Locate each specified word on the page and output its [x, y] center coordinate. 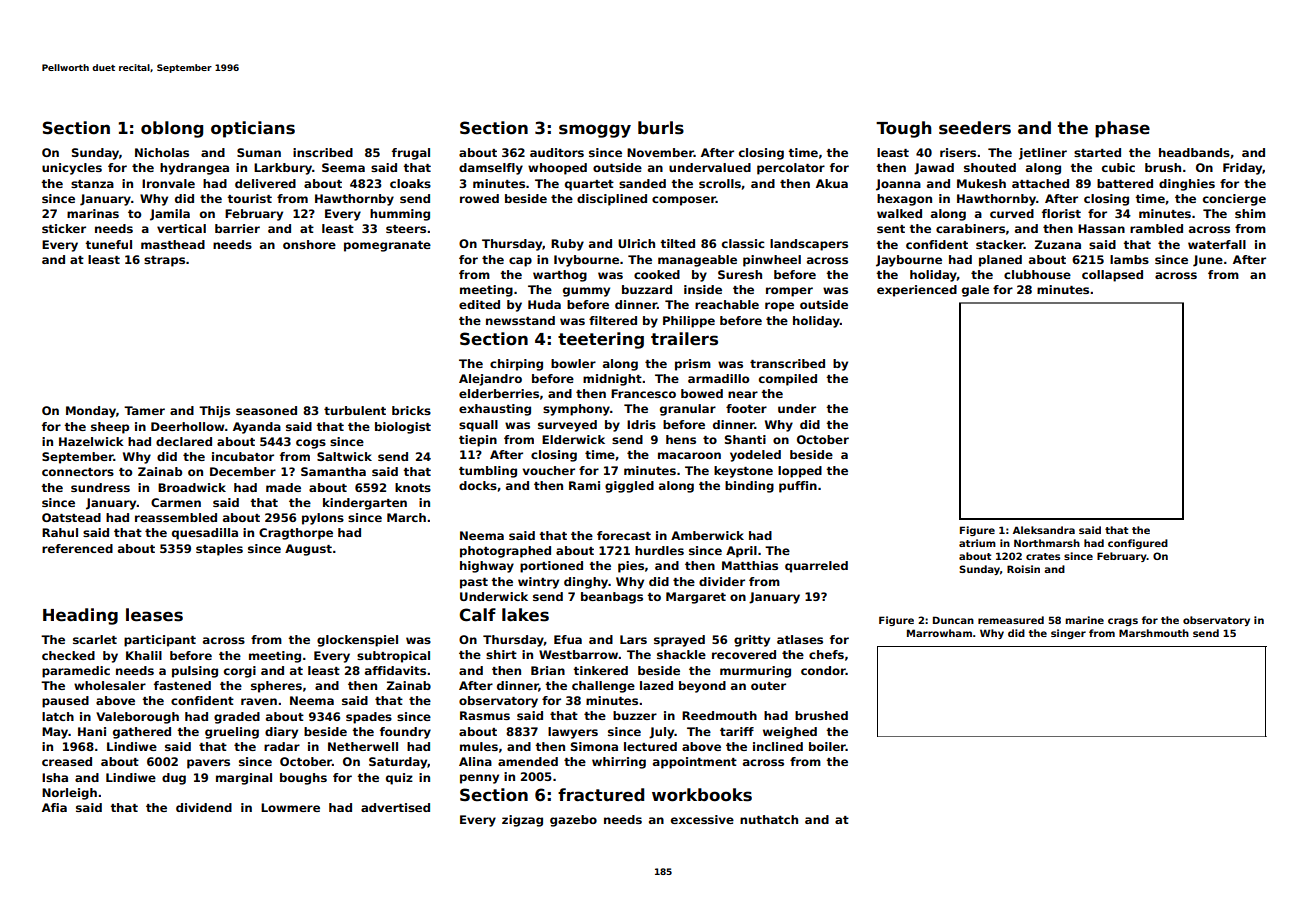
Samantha [333, 471]
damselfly [491, 169]
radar [282, 746]
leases [154, 615]
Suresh [740, 274]
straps [164, 261]
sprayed [679, 641]
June [1208, 261]
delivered [265, 183]
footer [746, 408]
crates [1043, 556]
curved [1012, 213]
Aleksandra [1044, 530]
